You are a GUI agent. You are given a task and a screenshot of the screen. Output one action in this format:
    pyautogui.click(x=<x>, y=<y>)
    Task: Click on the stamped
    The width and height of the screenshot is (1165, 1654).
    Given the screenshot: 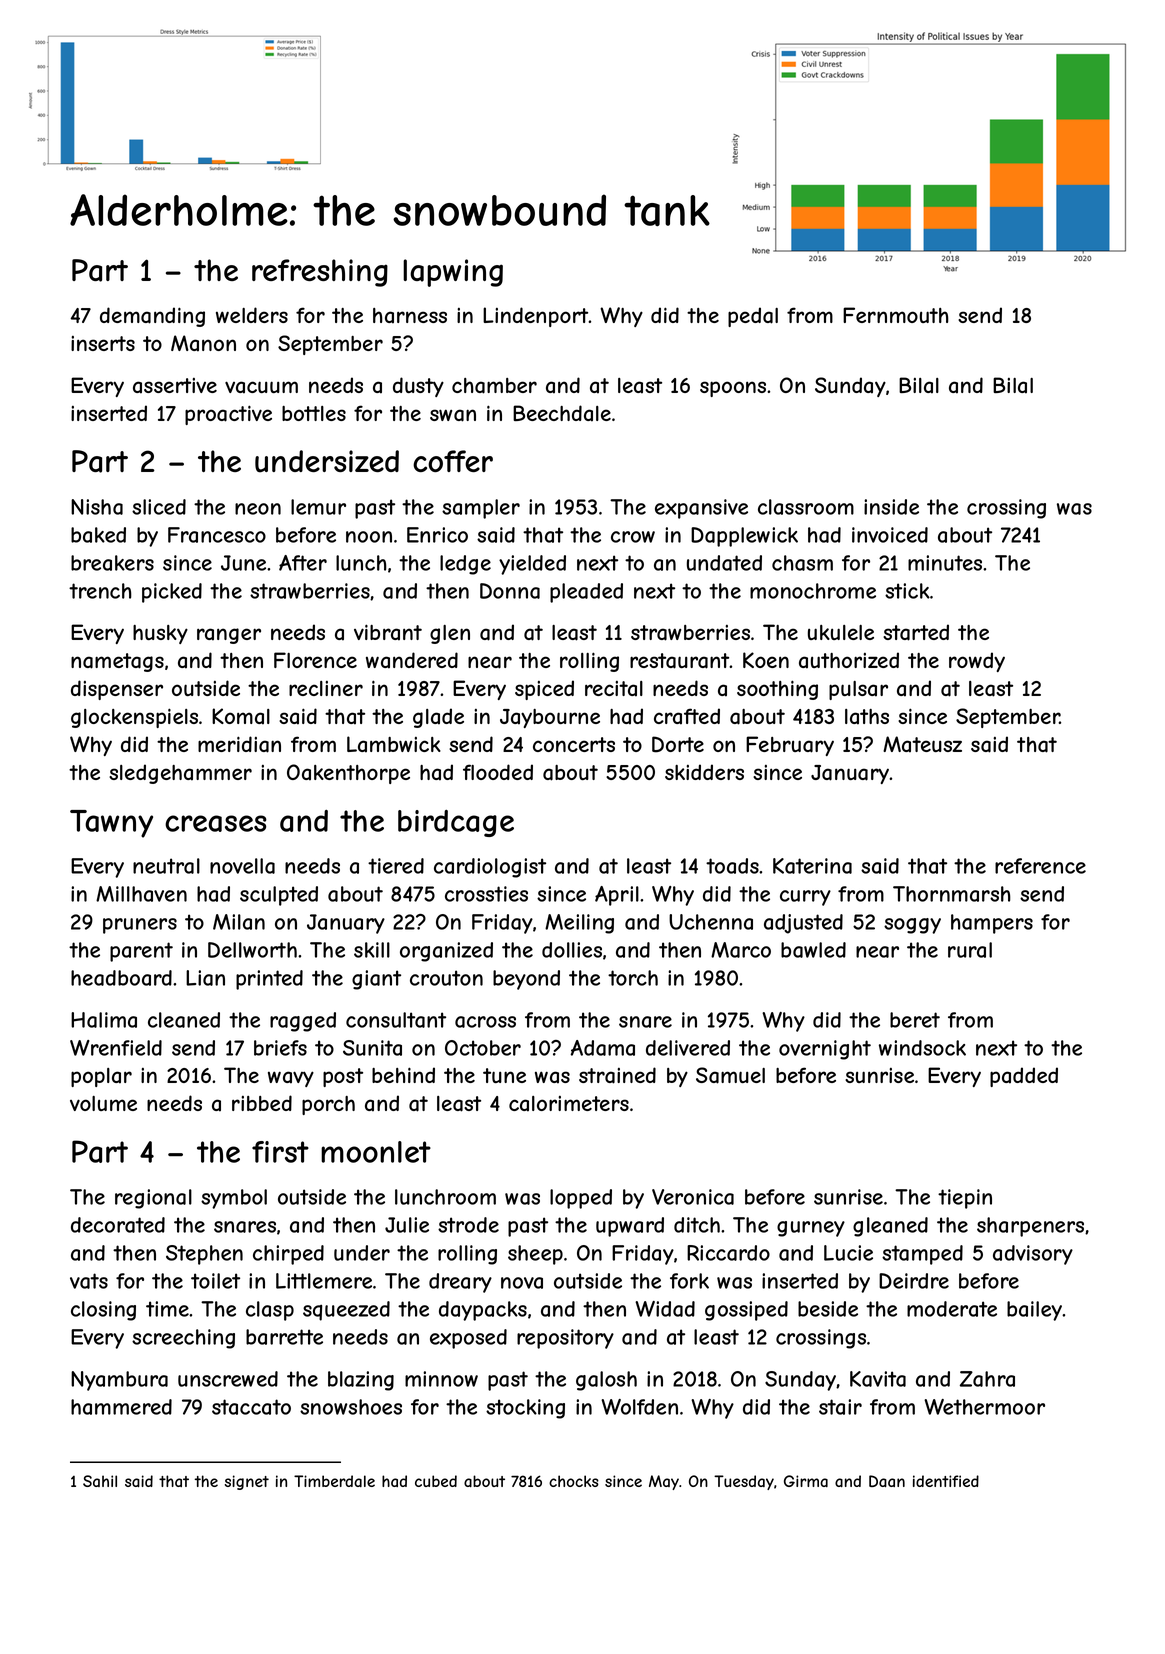 What is the action you would take?
    pyautogui.click(x=922, y=1255)
